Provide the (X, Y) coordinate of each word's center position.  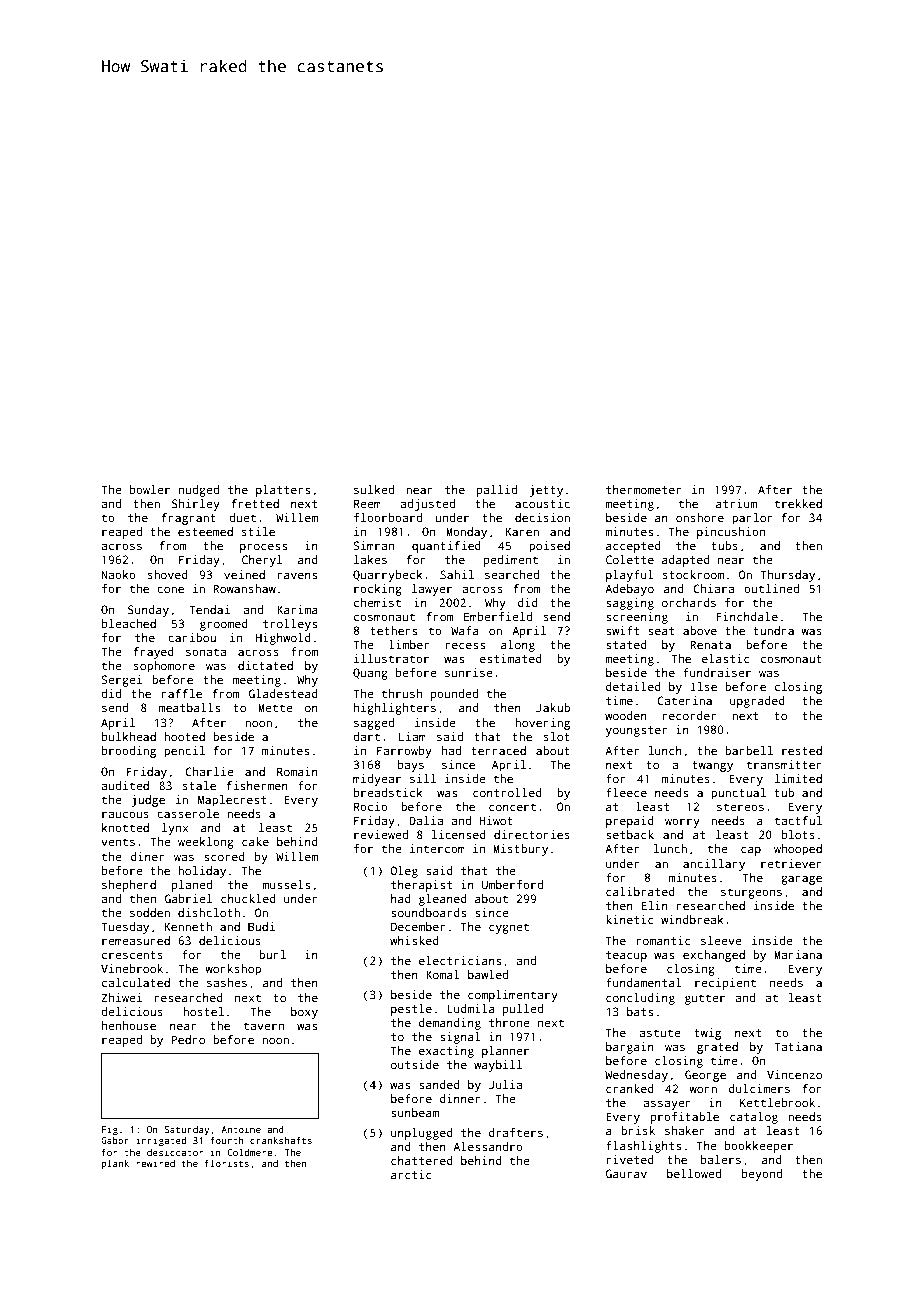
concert (512, 807)
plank (115, 1164)
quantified (446, 547)
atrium (736, 503)
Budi (261, 926)
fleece (626, 792)
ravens (297, 575)
